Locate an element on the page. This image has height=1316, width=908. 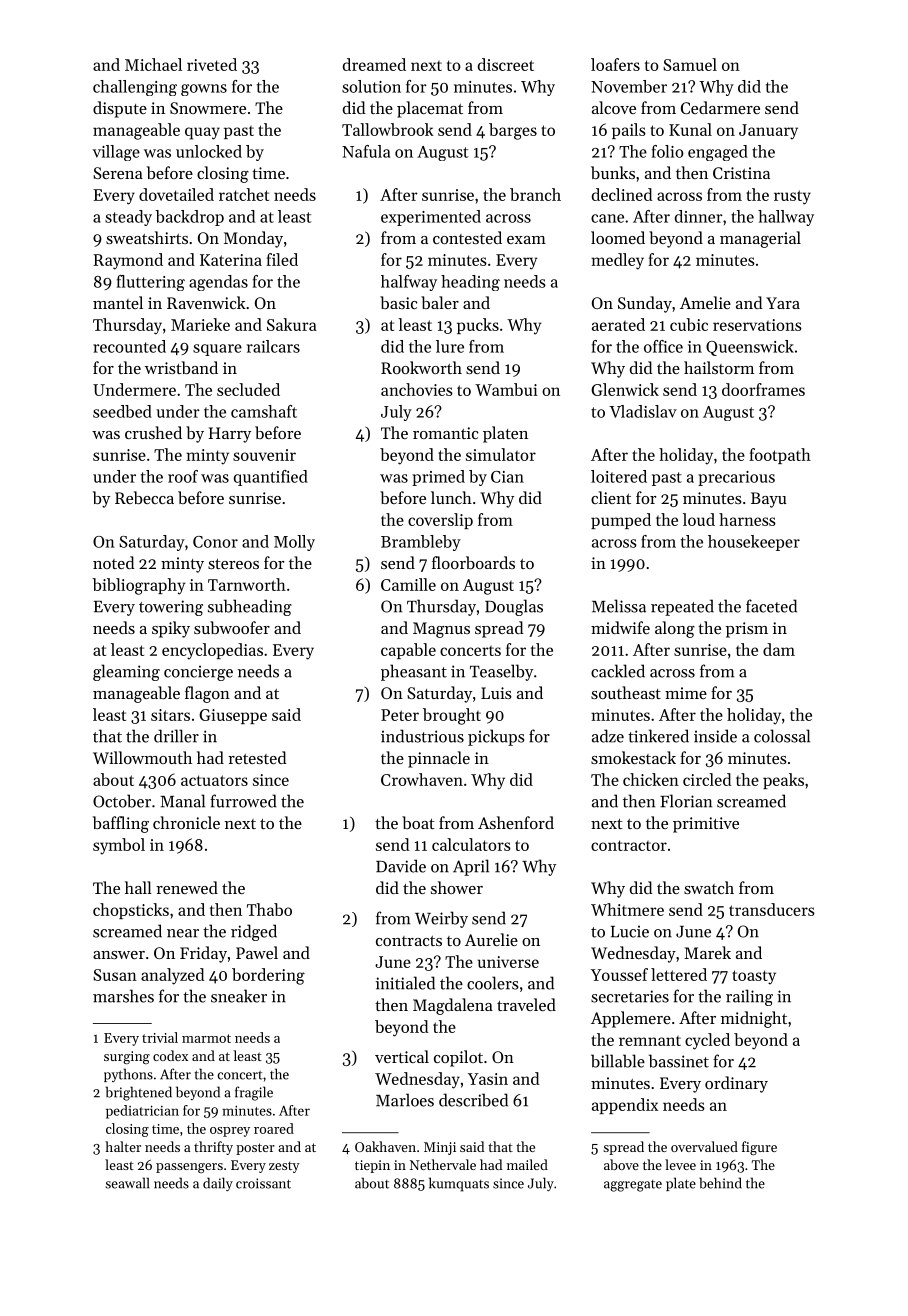
loafers is located at coordinates (615, 64).
